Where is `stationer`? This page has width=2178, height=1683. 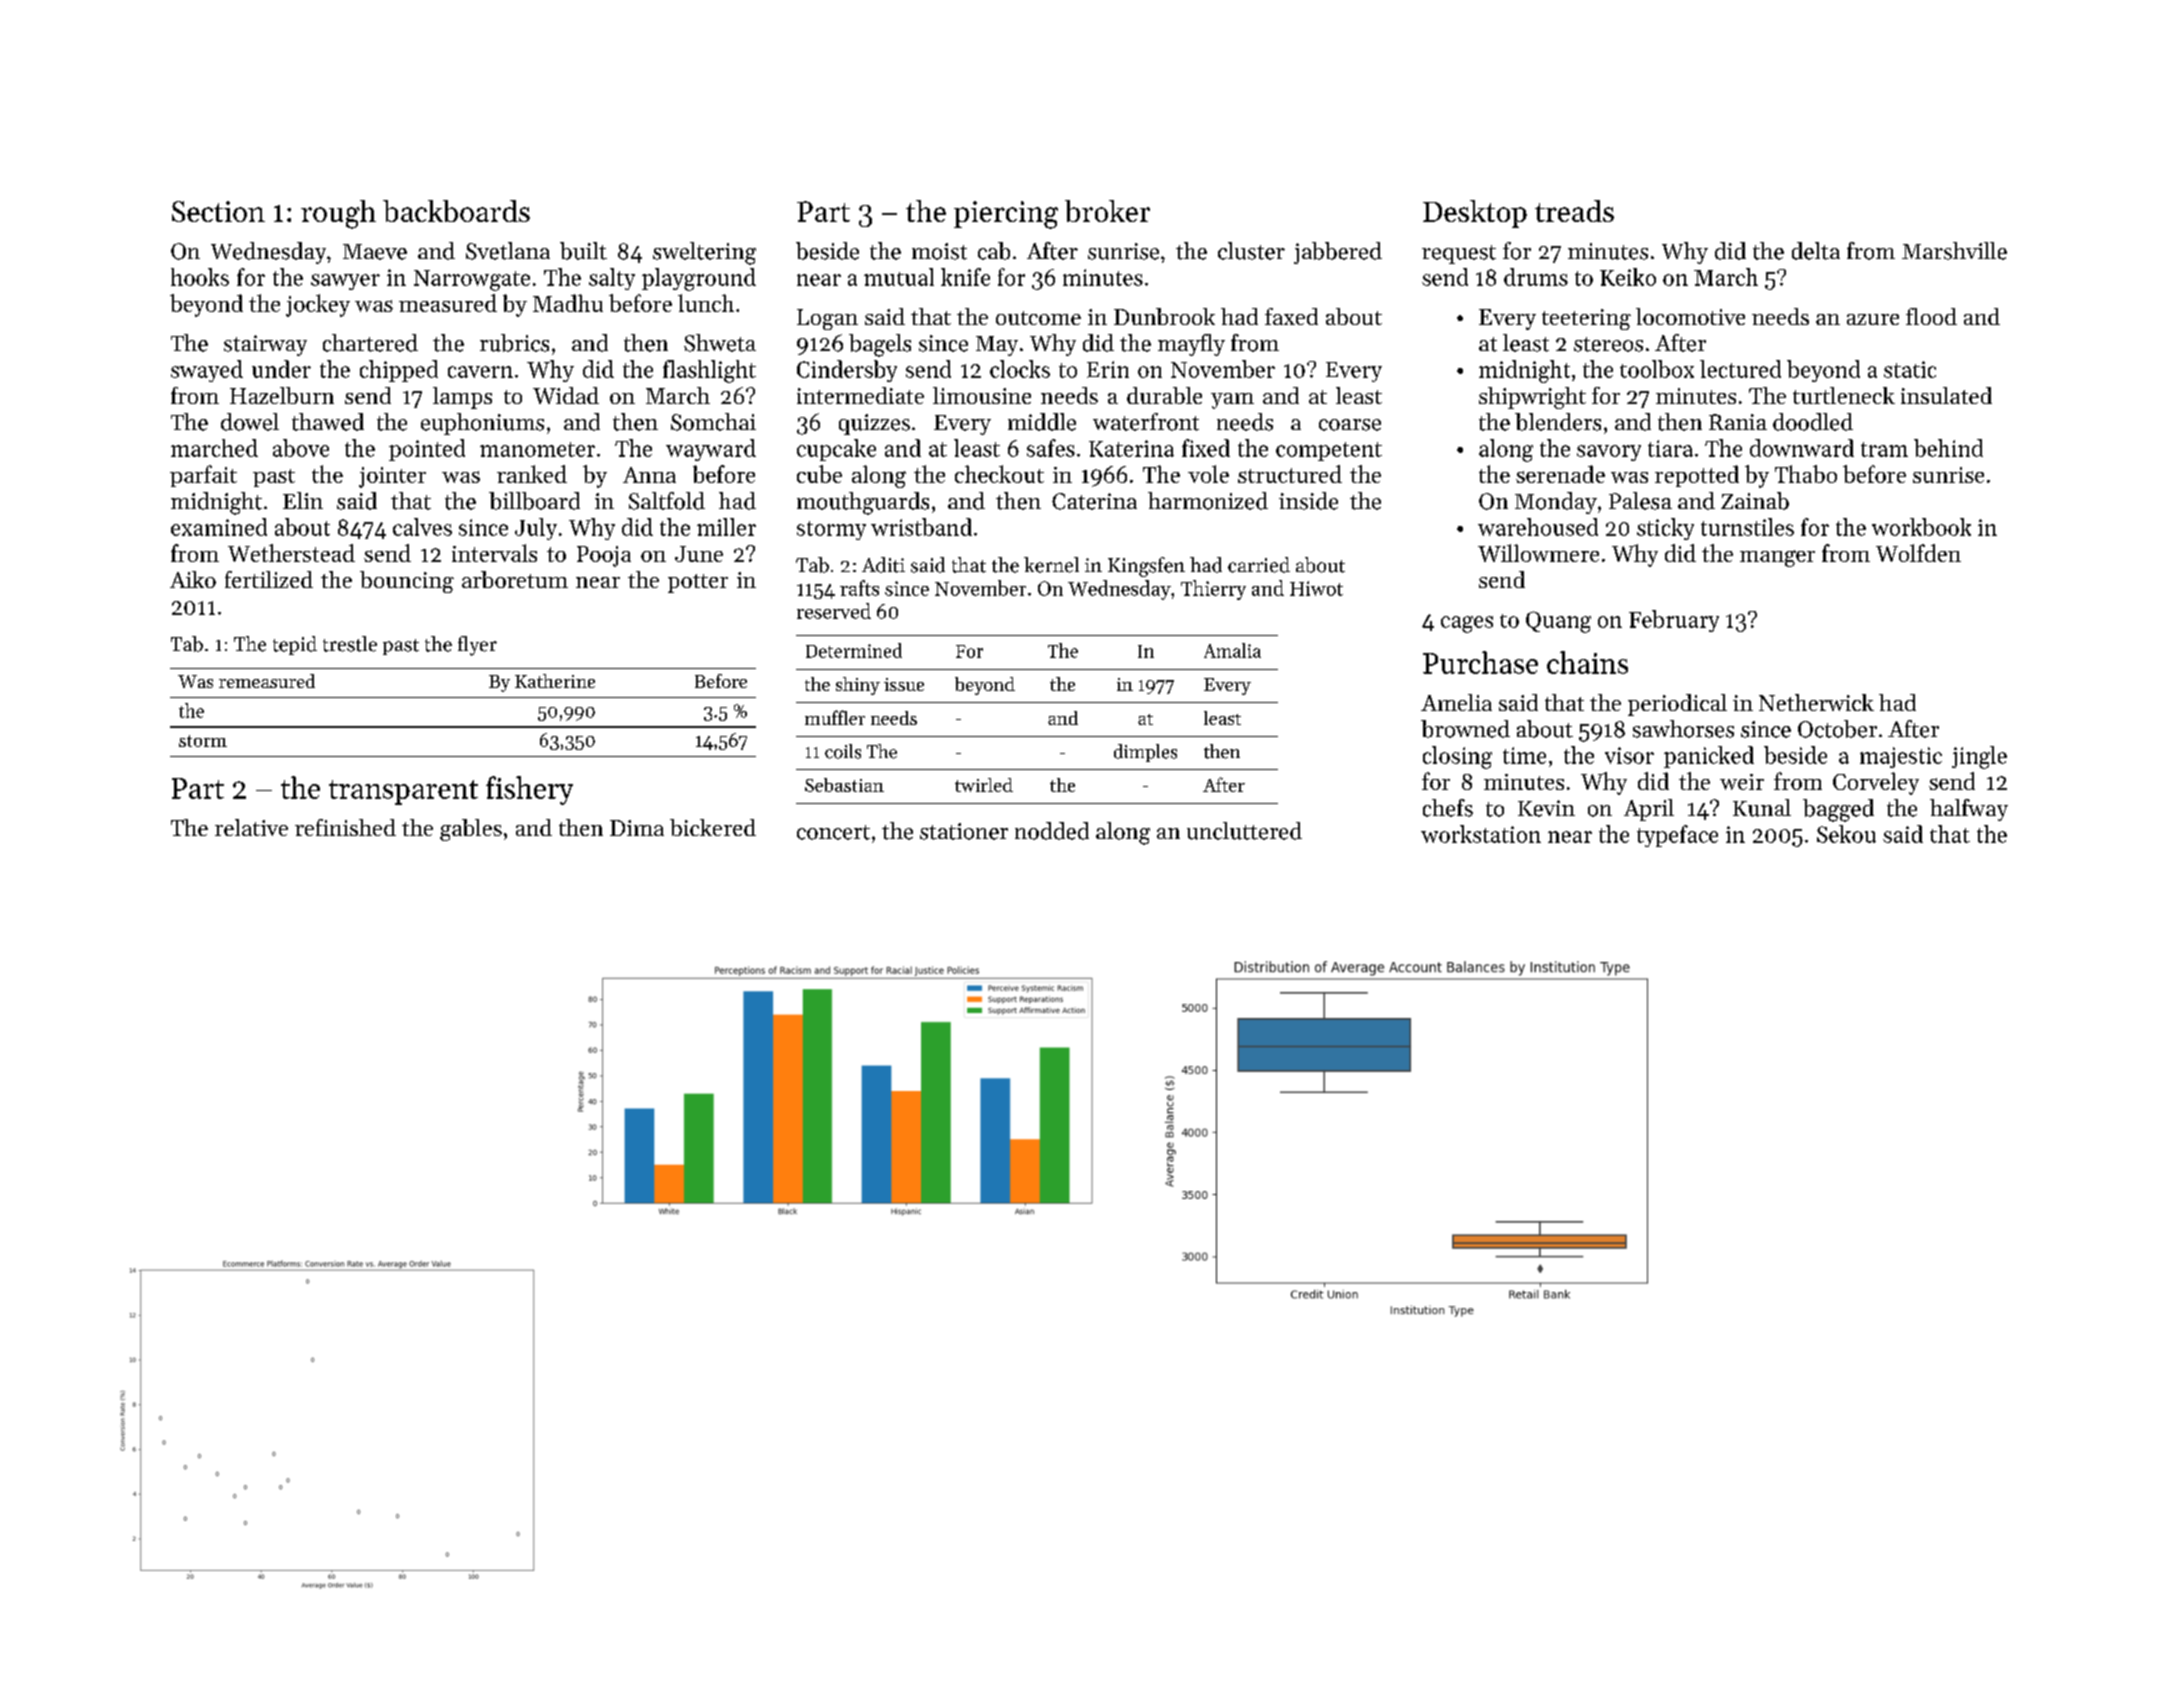
stationer is located at coordinates (964, 831).
